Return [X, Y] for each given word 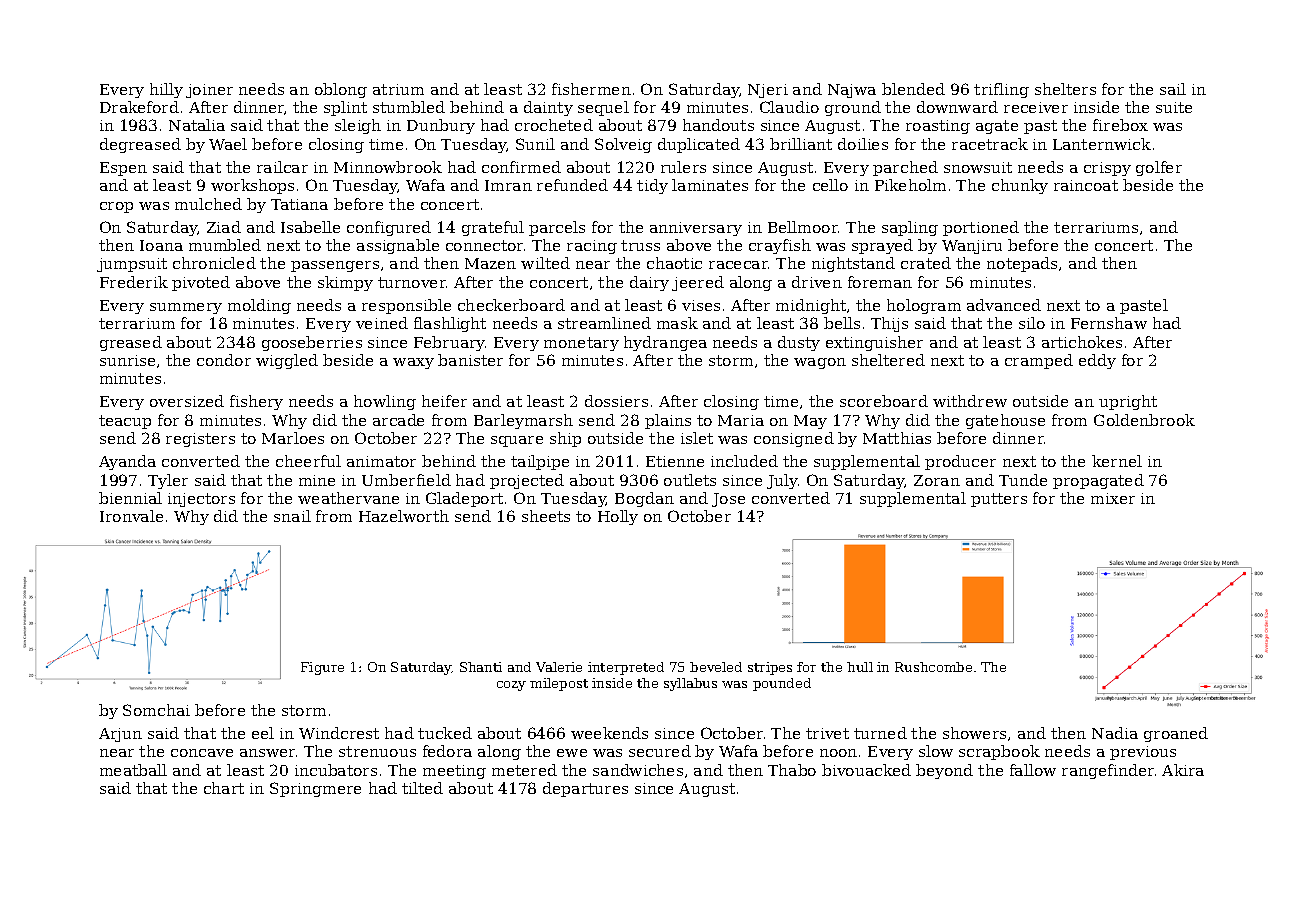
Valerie [559, 667]
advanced [1004, 305]
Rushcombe [933, 667]
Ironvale [131, 516]
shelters [1065, 89]
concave [202, 753]
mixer [1113, 498]
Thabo [792, 770]
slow [936, 751]
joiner [209, 91]
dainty [548, 108]
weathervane [348, 498]
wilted [545, 263]
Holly [618, 517]
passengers [335, 266]
